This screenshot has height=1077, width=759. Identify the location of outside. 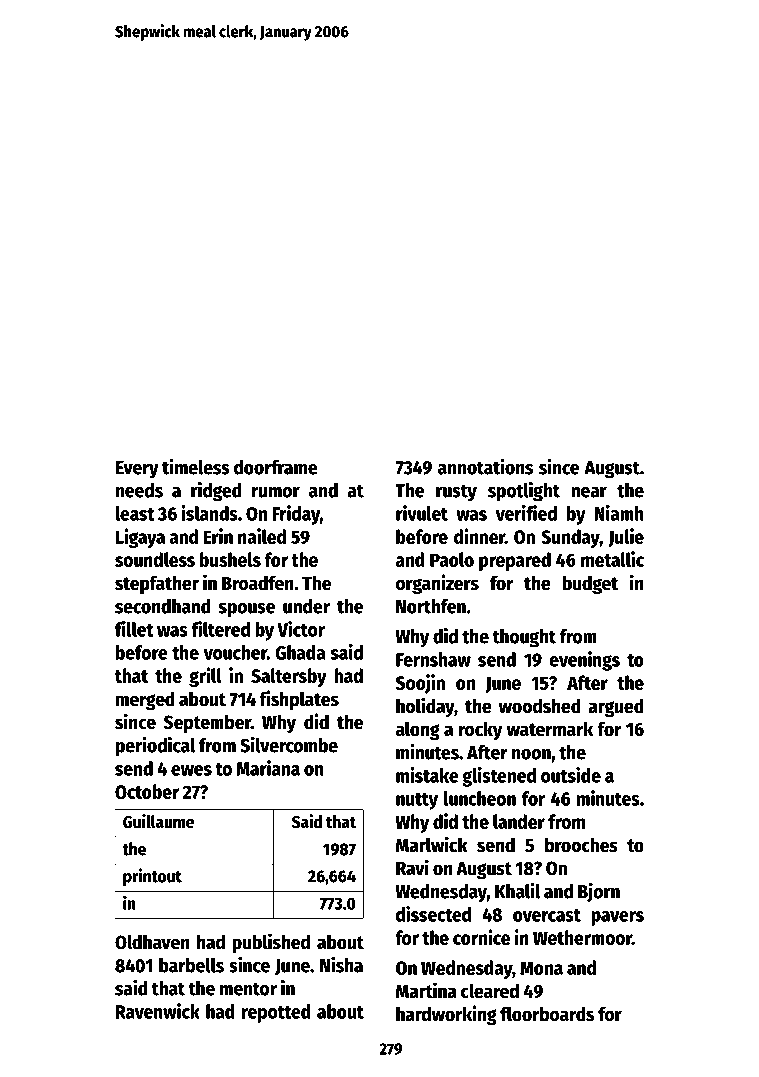
(571, 775).
